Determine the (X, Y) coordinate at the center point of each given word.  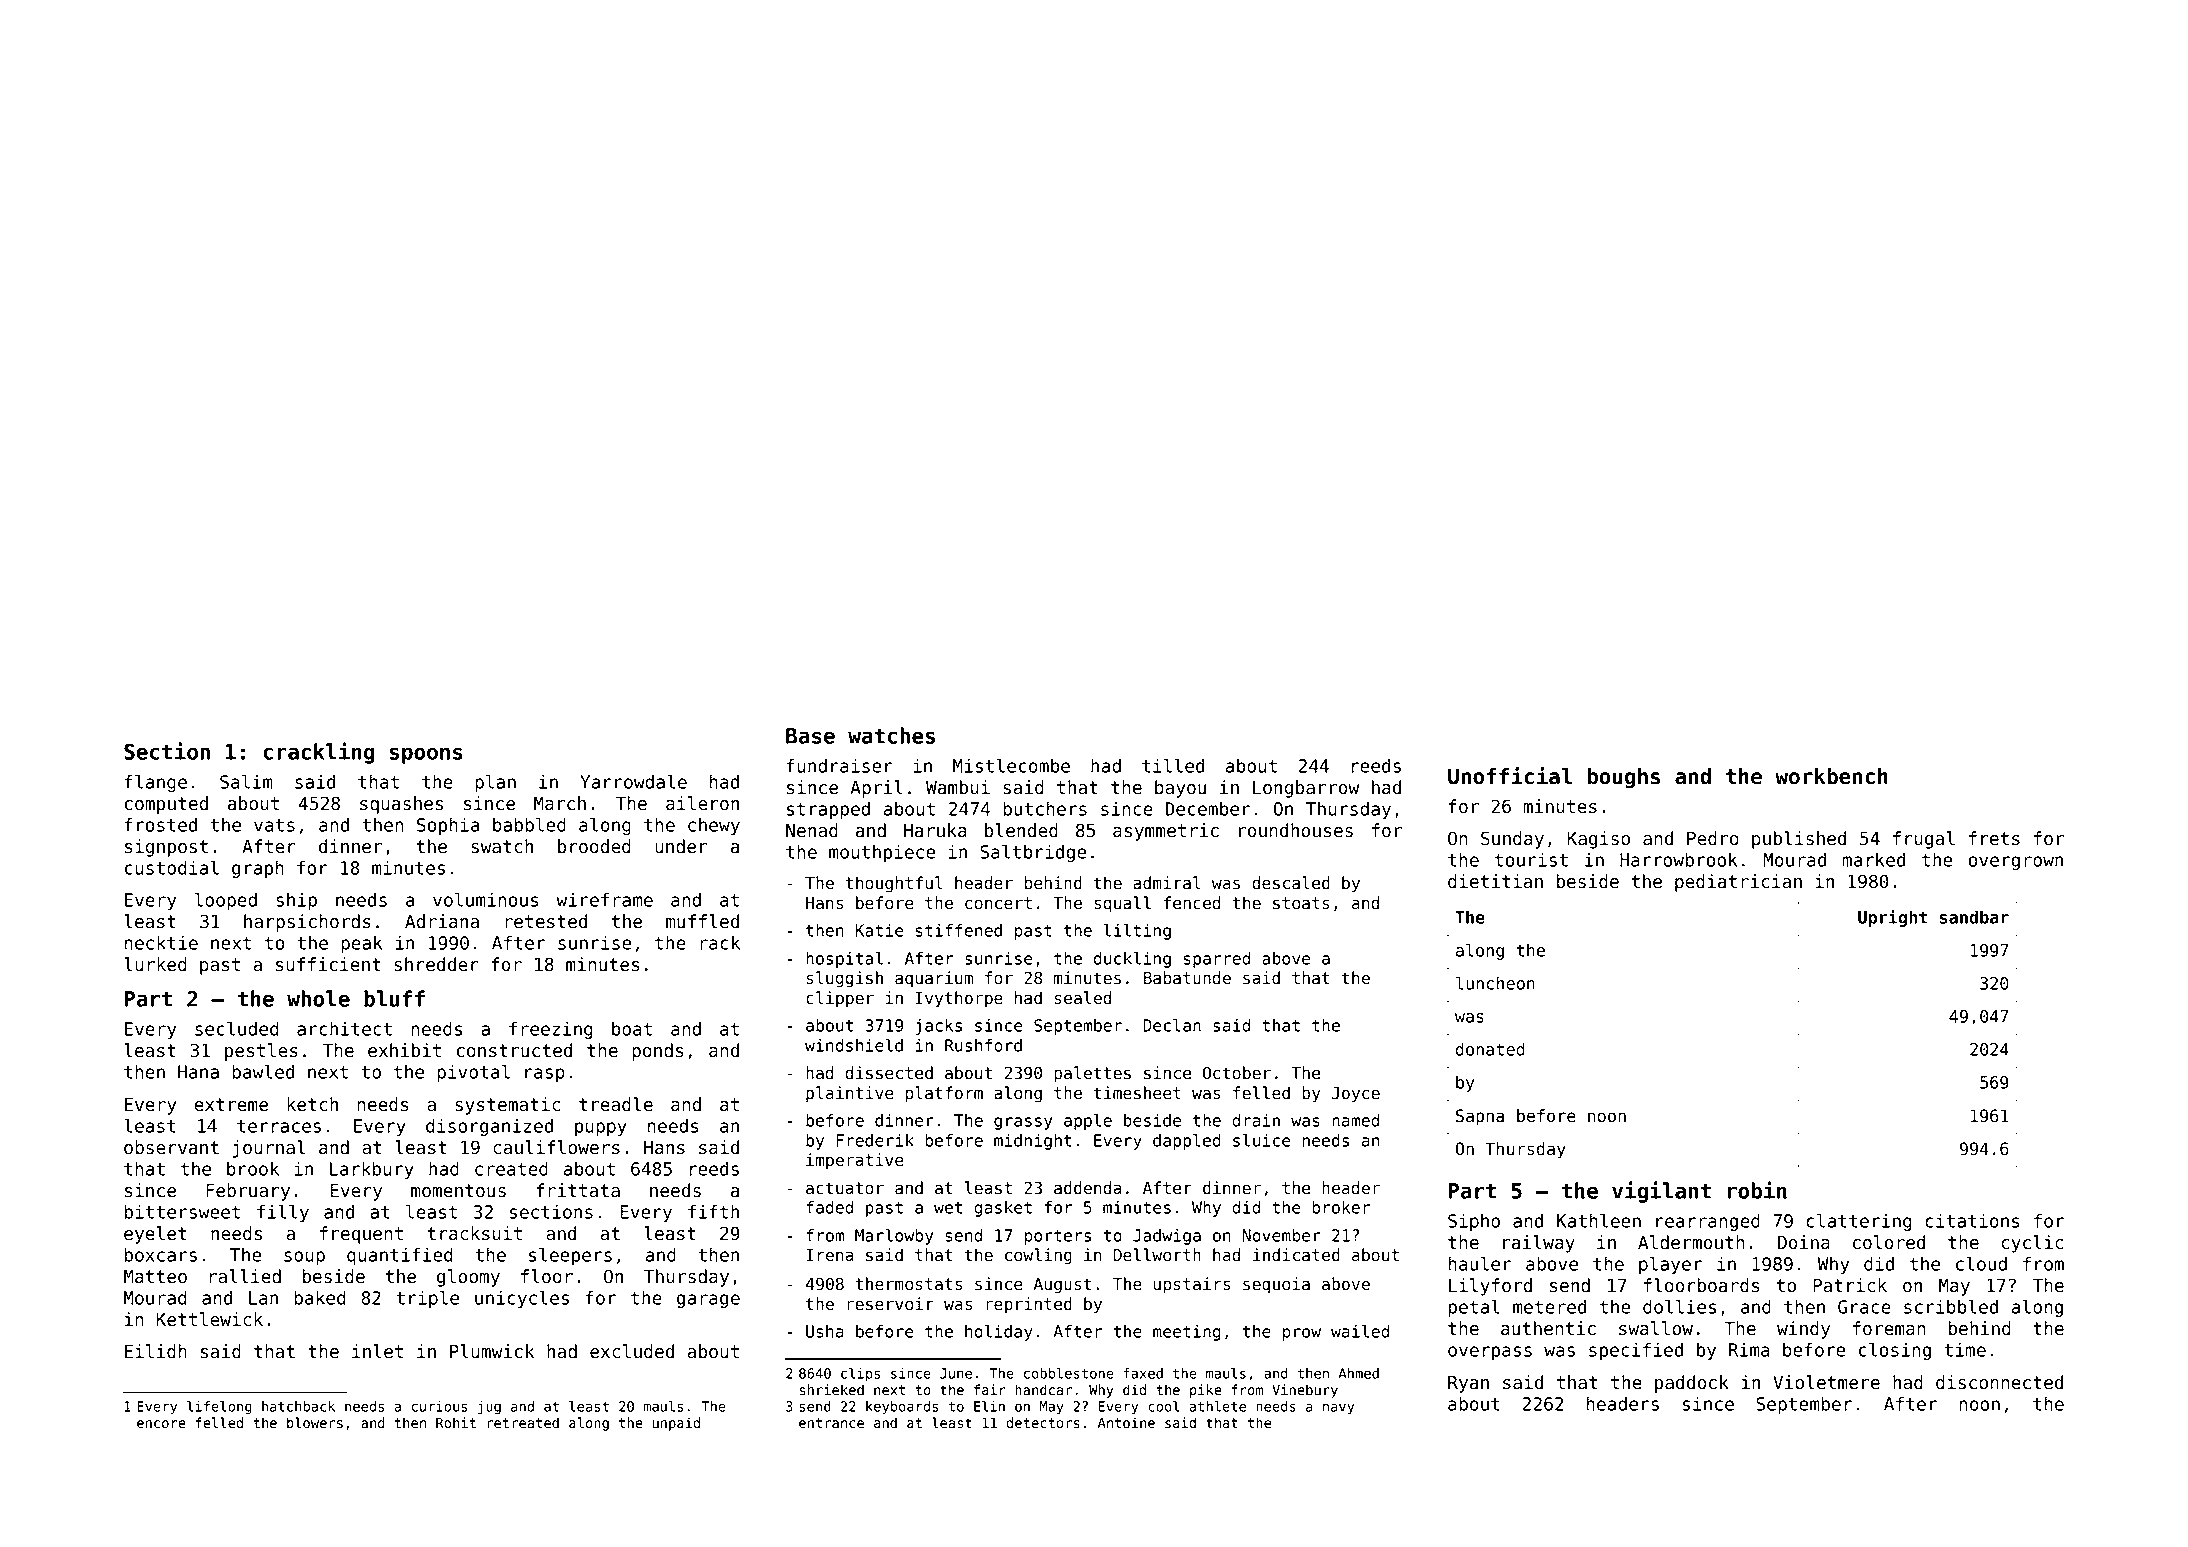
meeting (1187, 1333)
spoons (426, 755)
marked (1874, 859)
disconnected (1999, 1382)
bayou (1180, 789)
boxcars (161, 1254)
